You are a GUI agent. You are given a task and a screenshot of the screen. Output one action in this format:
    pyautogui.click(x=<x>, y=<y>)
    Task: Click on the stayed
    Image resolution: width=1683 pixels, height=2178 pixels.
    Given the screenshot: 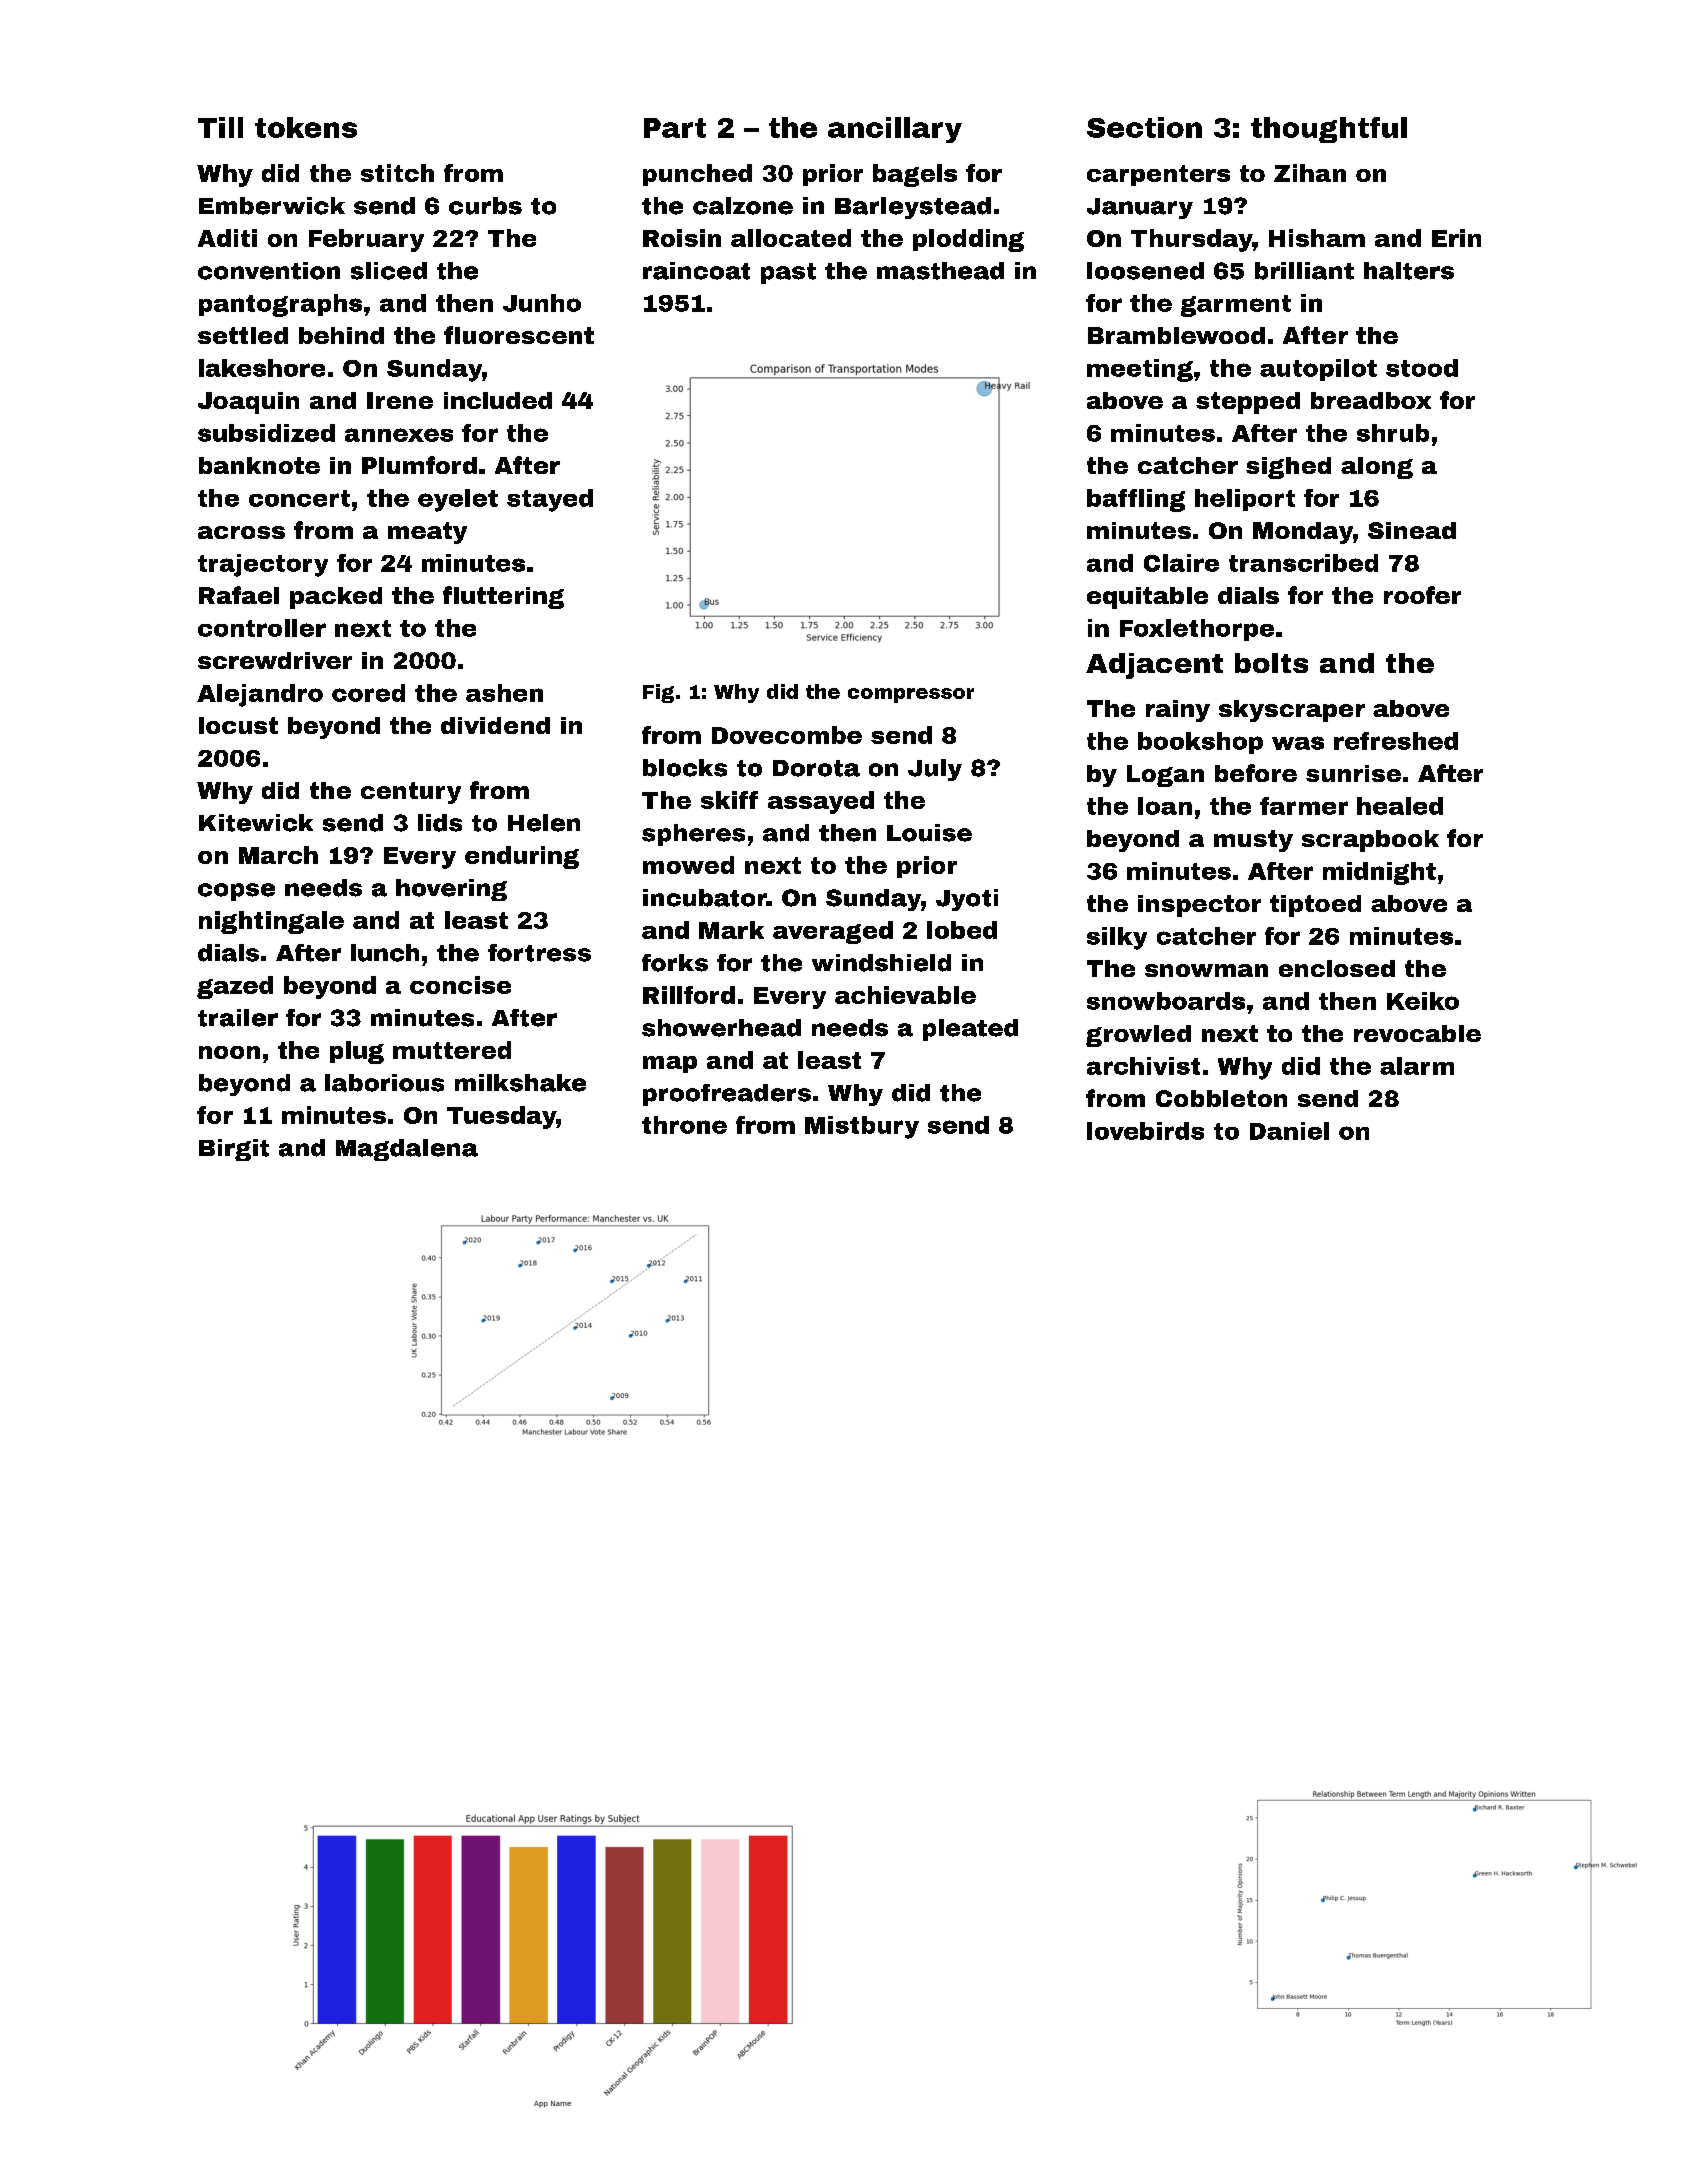 What is the action you would take?
    pyautogui.click(x=550, y=500)
